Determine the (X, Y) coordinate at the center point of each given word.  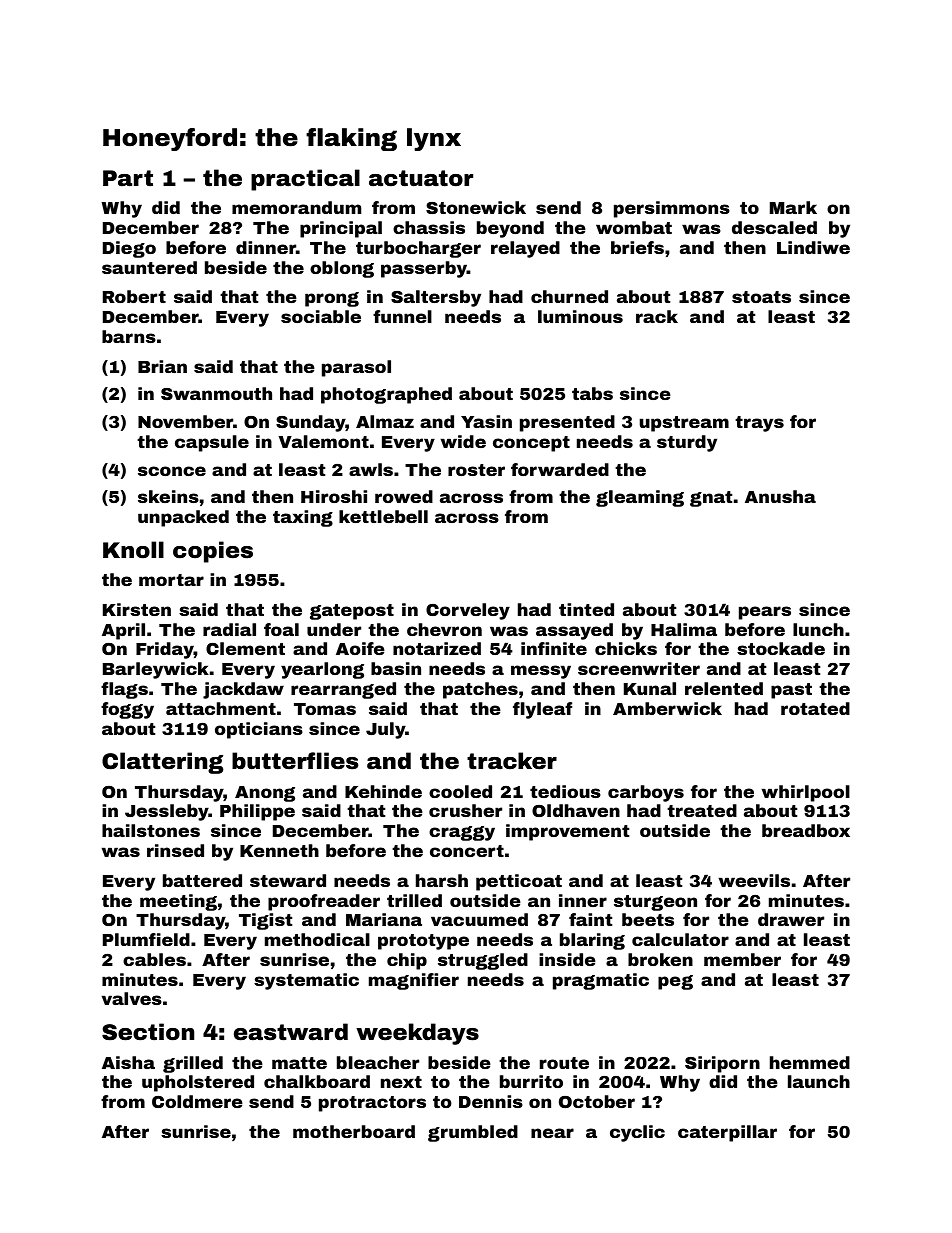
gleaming (640, 498)
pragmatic (601, 981)
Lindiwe (813, 247)
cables (154, 959)
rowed (404, 496)
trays (759, 424)
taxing (303, 518)
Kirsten (137, 609)
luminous (580, 316)
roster (476, 470)
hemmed (810, 1062)
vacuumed (479, 919)
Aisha (128, 1062)
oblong (342, 269)
